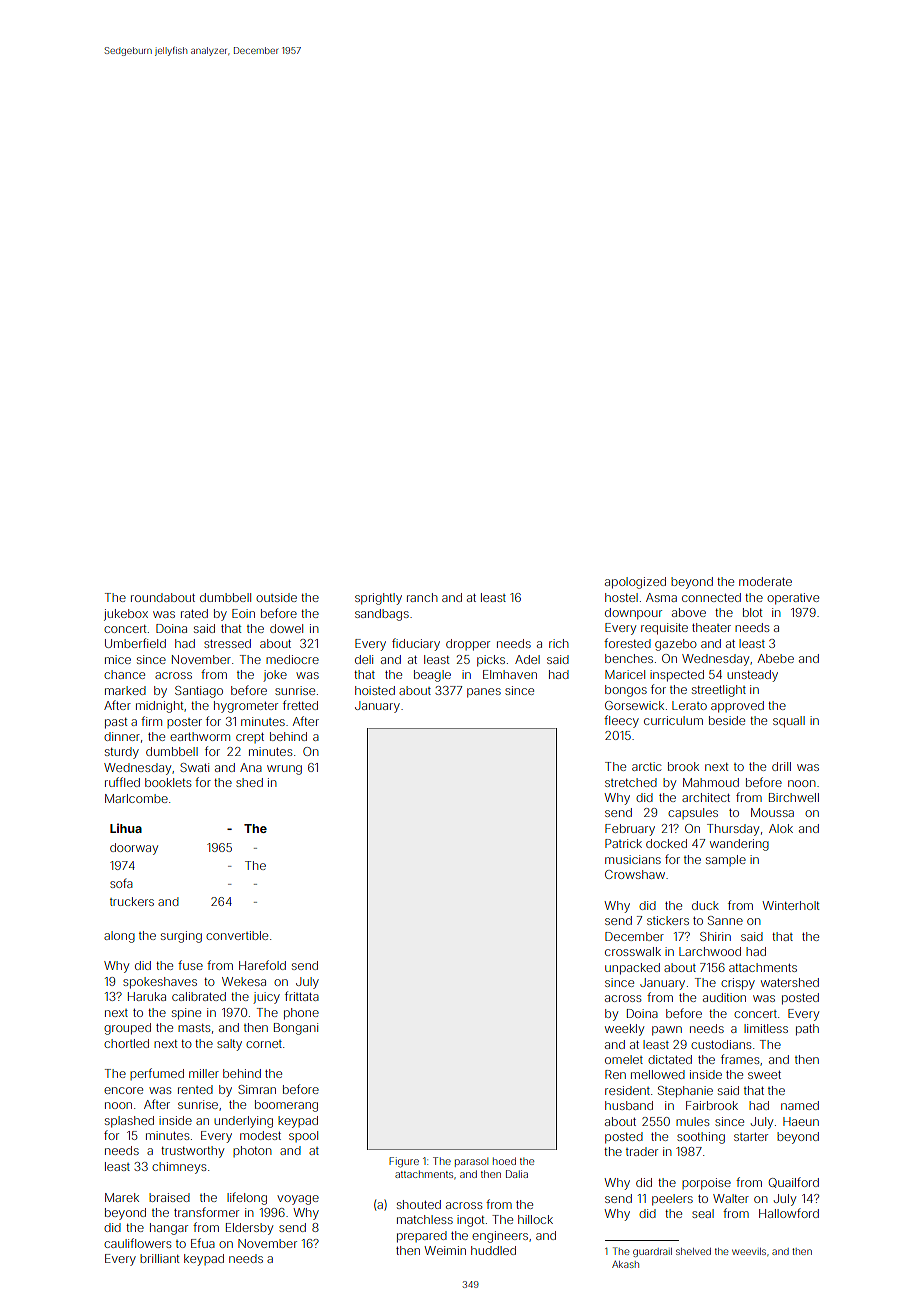 The width and height of the image is (924, 1308). I want to click on grouped, so click(127, 1029).
